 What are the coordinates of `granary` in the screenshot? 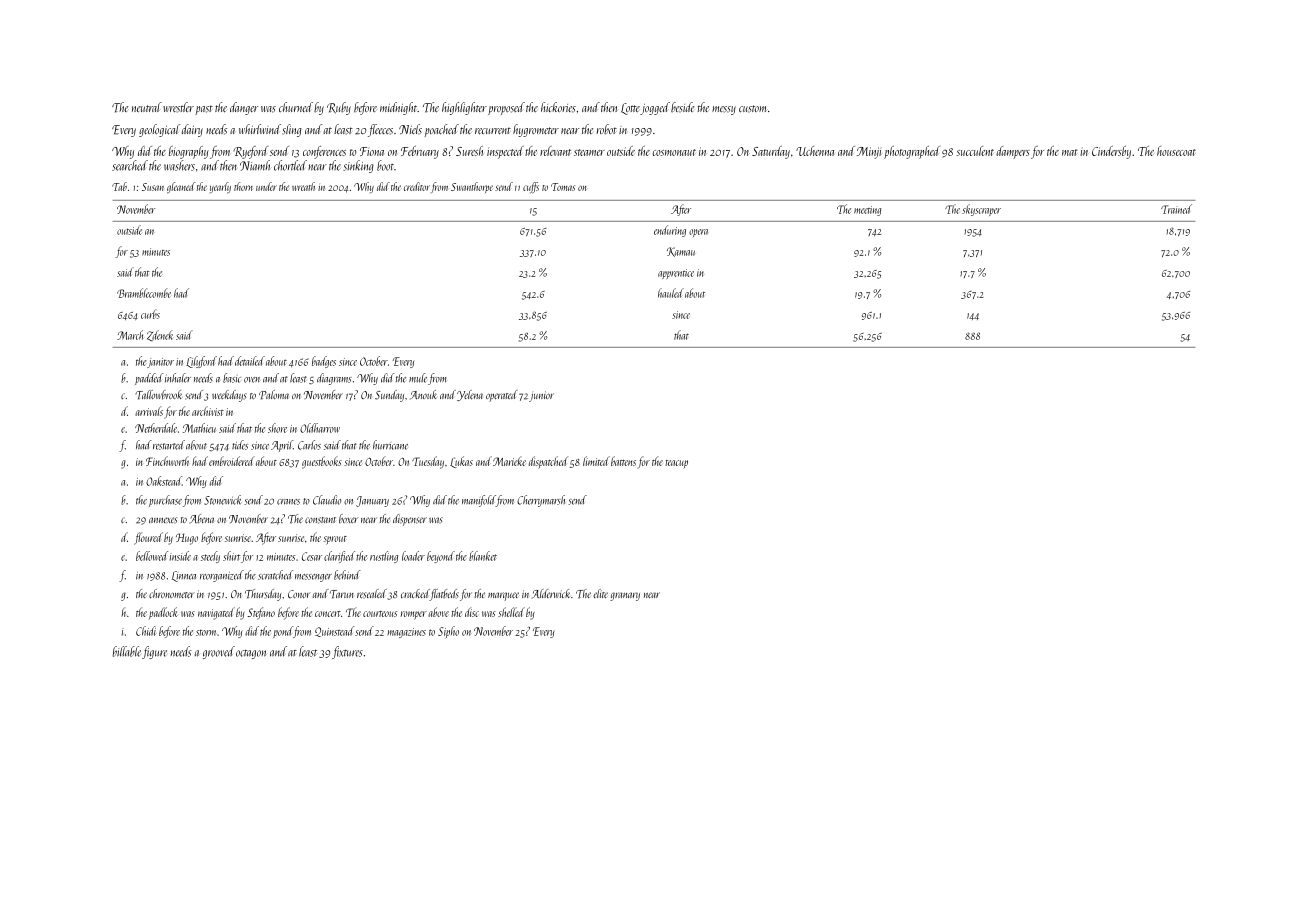 It's located at (625, 596).
